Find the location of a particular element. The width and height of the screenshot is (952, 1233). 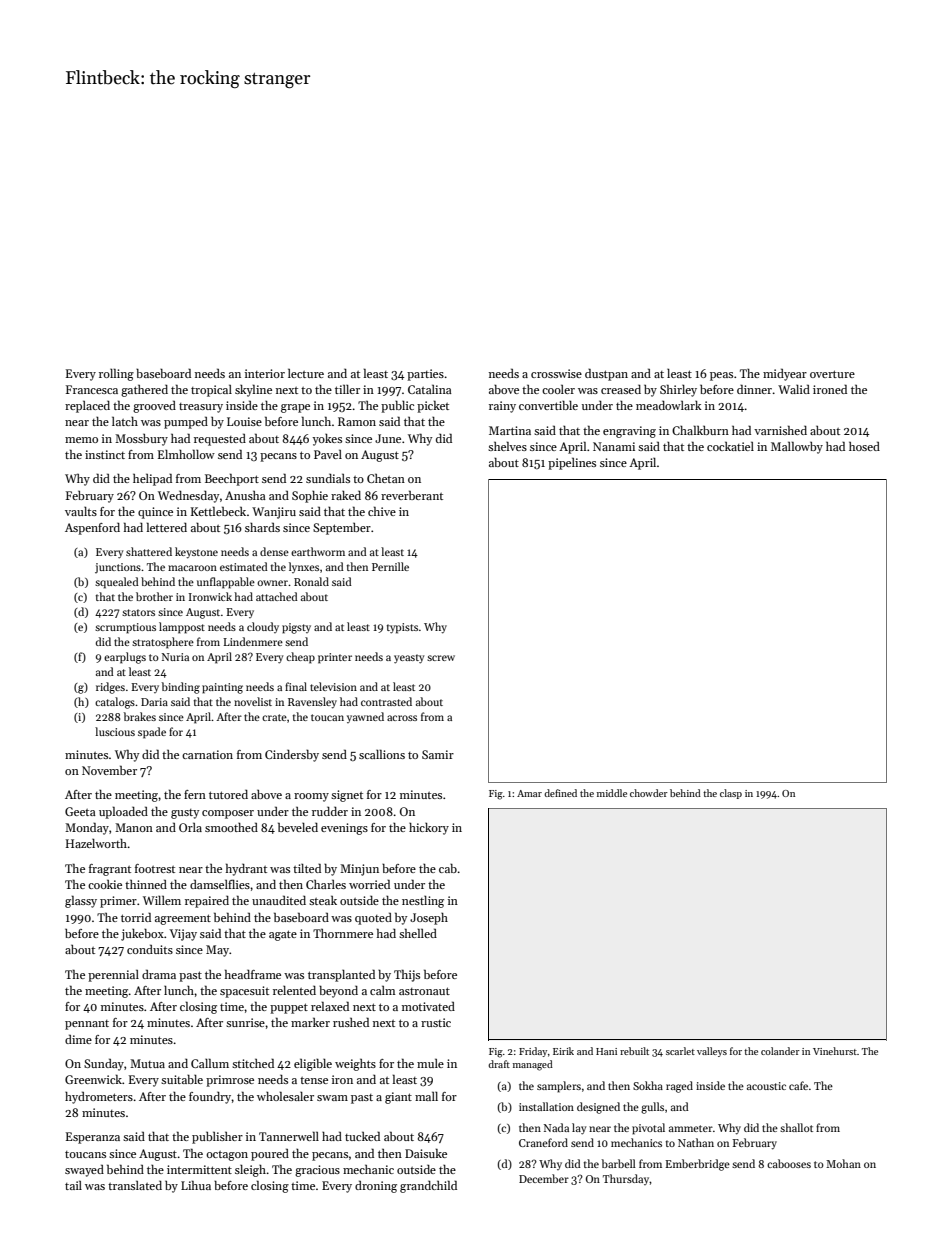

Beechport is located at coordinates (232, 479).
